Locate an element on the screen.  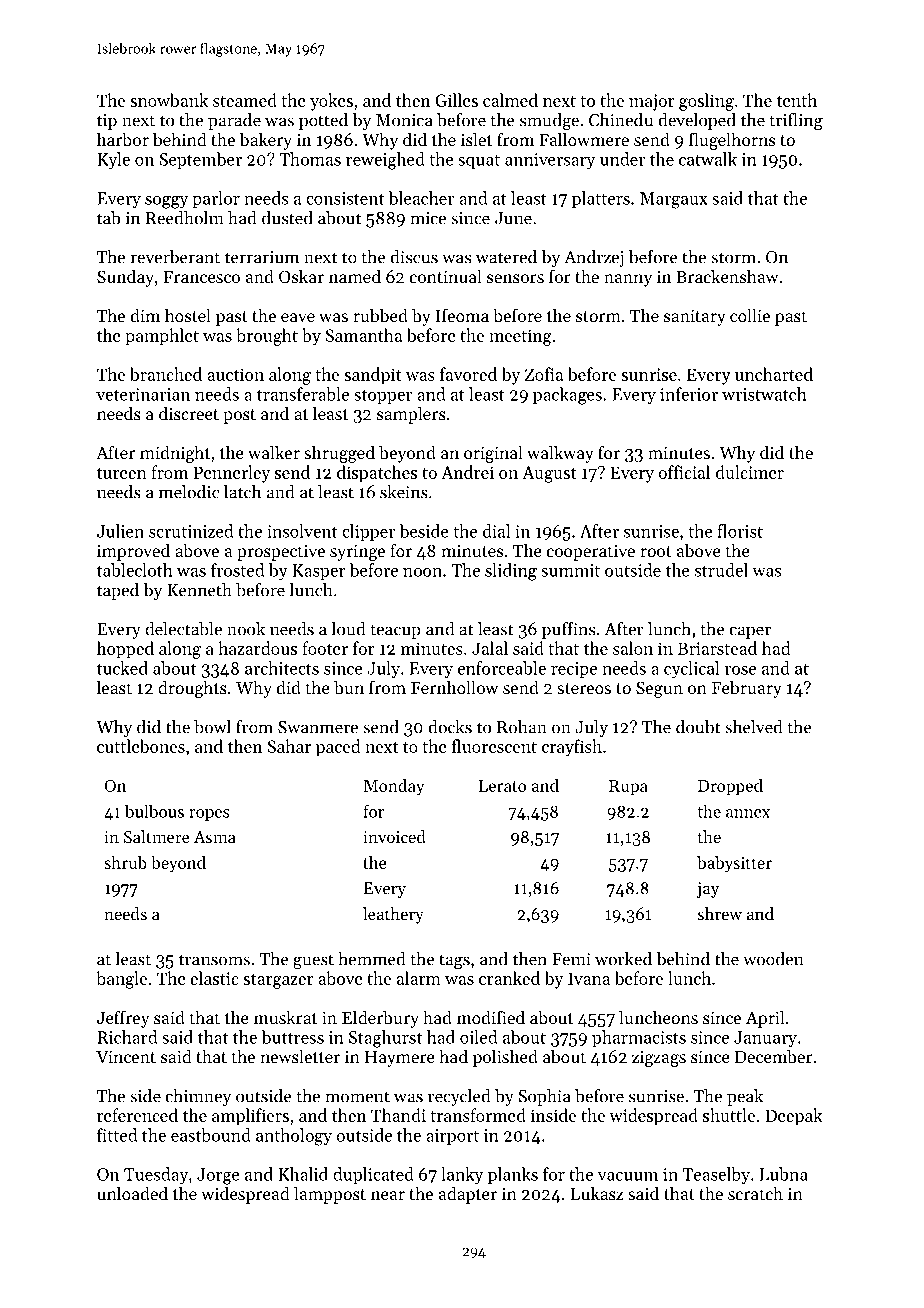
taped is located at coordinates (118, 591).
